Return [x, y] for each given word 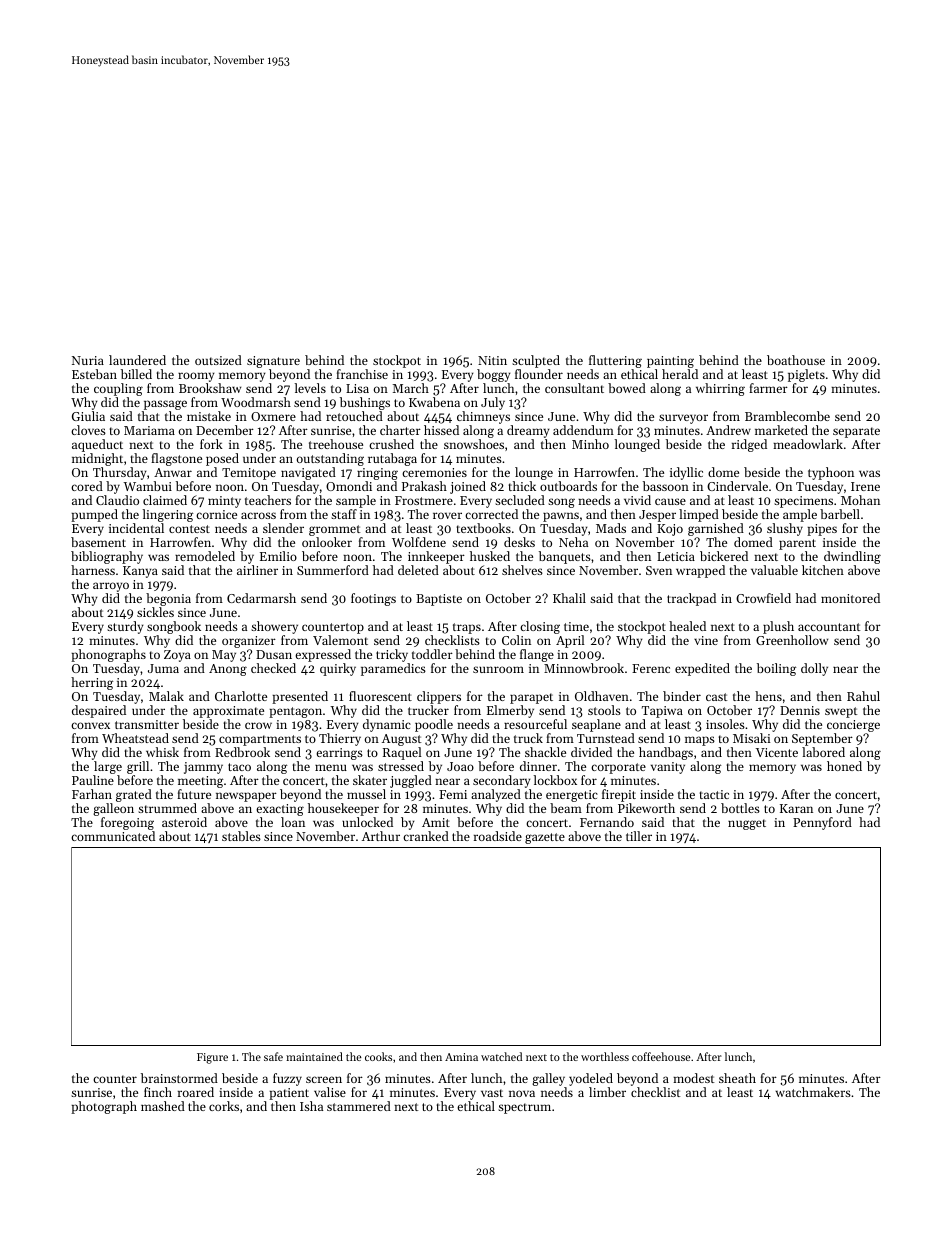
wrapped [700, 571]
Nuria [88, 360]
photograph [104, 1107]
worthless [605, 1056]
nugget [747, 824]
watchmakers [813, 1092]
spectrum [524, 1108]
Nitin [492, 360]
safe [273, 1056]
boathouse [796, 360]
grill [138, 767]
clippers [439, 697]
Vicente [777, 752]
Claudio [117, 500]
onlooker [327, 542]
